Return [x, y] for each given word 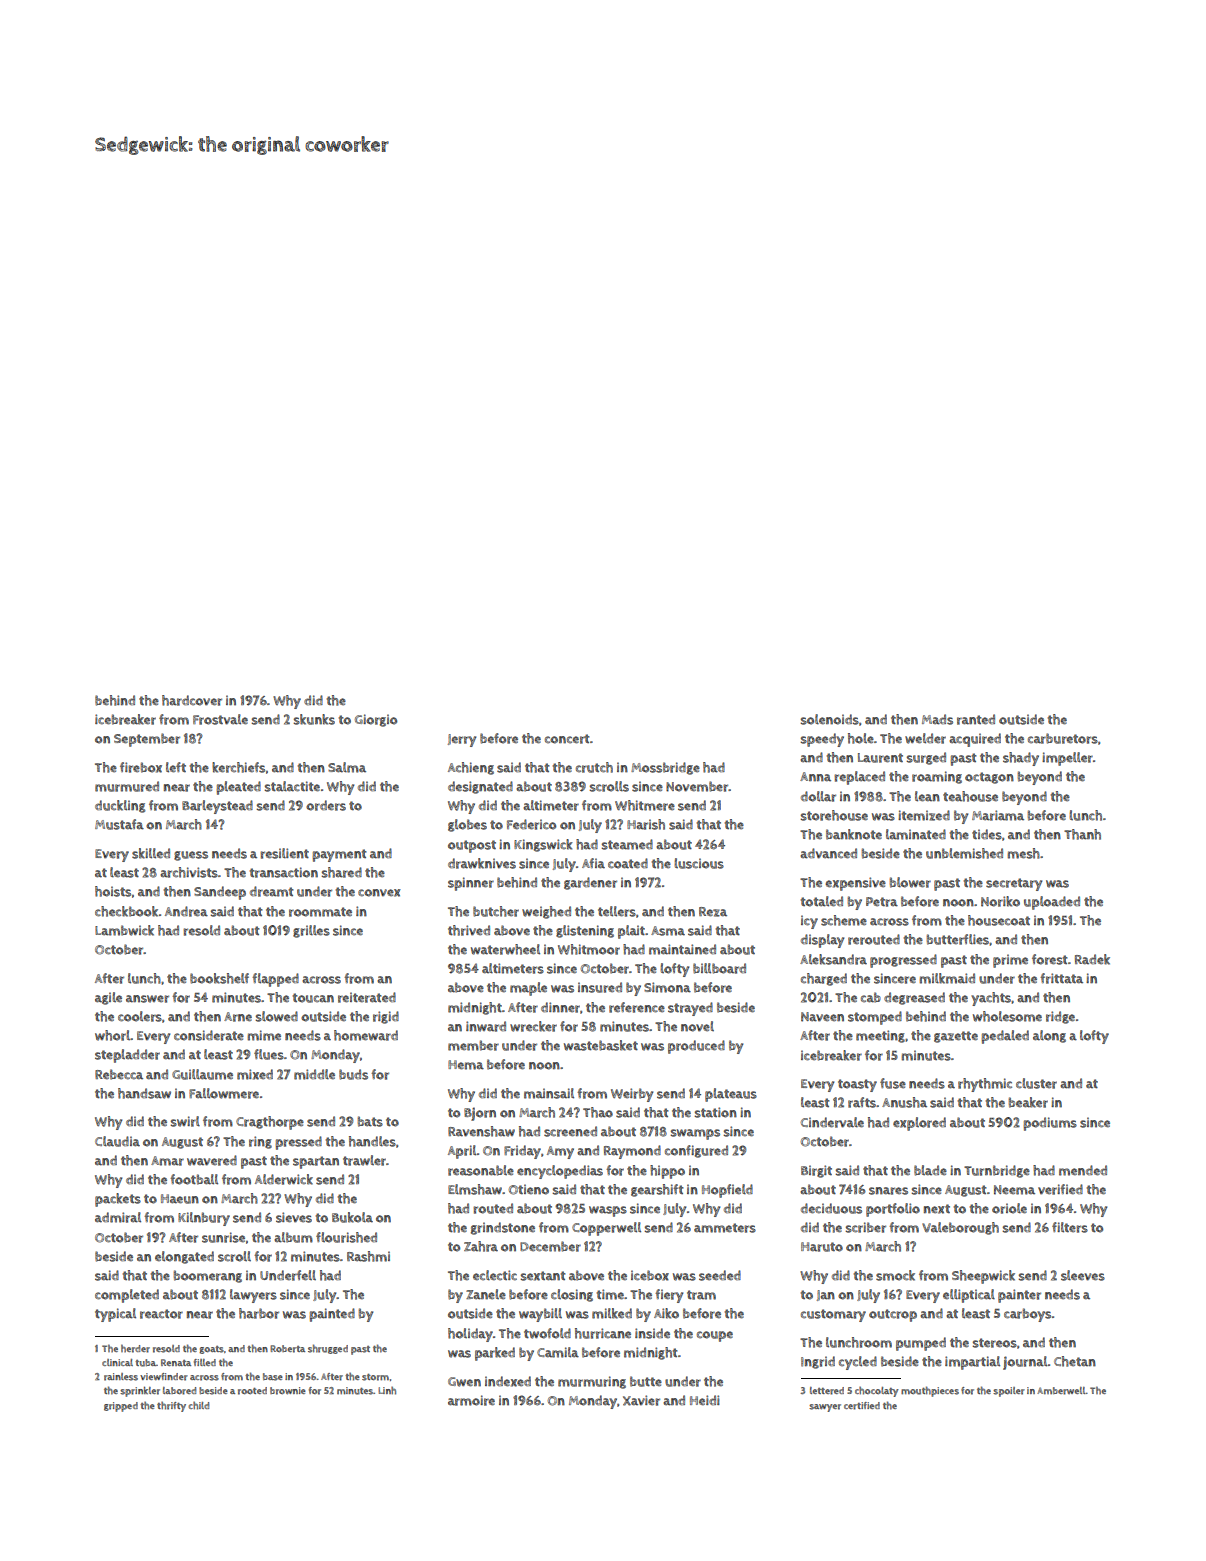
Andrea [186, 911]
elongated [184, 1257]
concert [567, 739]
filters [1070, 1227]
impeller [1067, 759]
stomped [875, 1018]
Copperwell [606, 1229]
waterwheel [505, 949]
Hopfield [727, 1191]
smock [895, 1275]
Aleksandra [833, 959]
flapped [275, 980]
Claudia [117, 1141]
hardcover [192, 700]
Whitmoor [589, 949]
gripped [121, 1407]
